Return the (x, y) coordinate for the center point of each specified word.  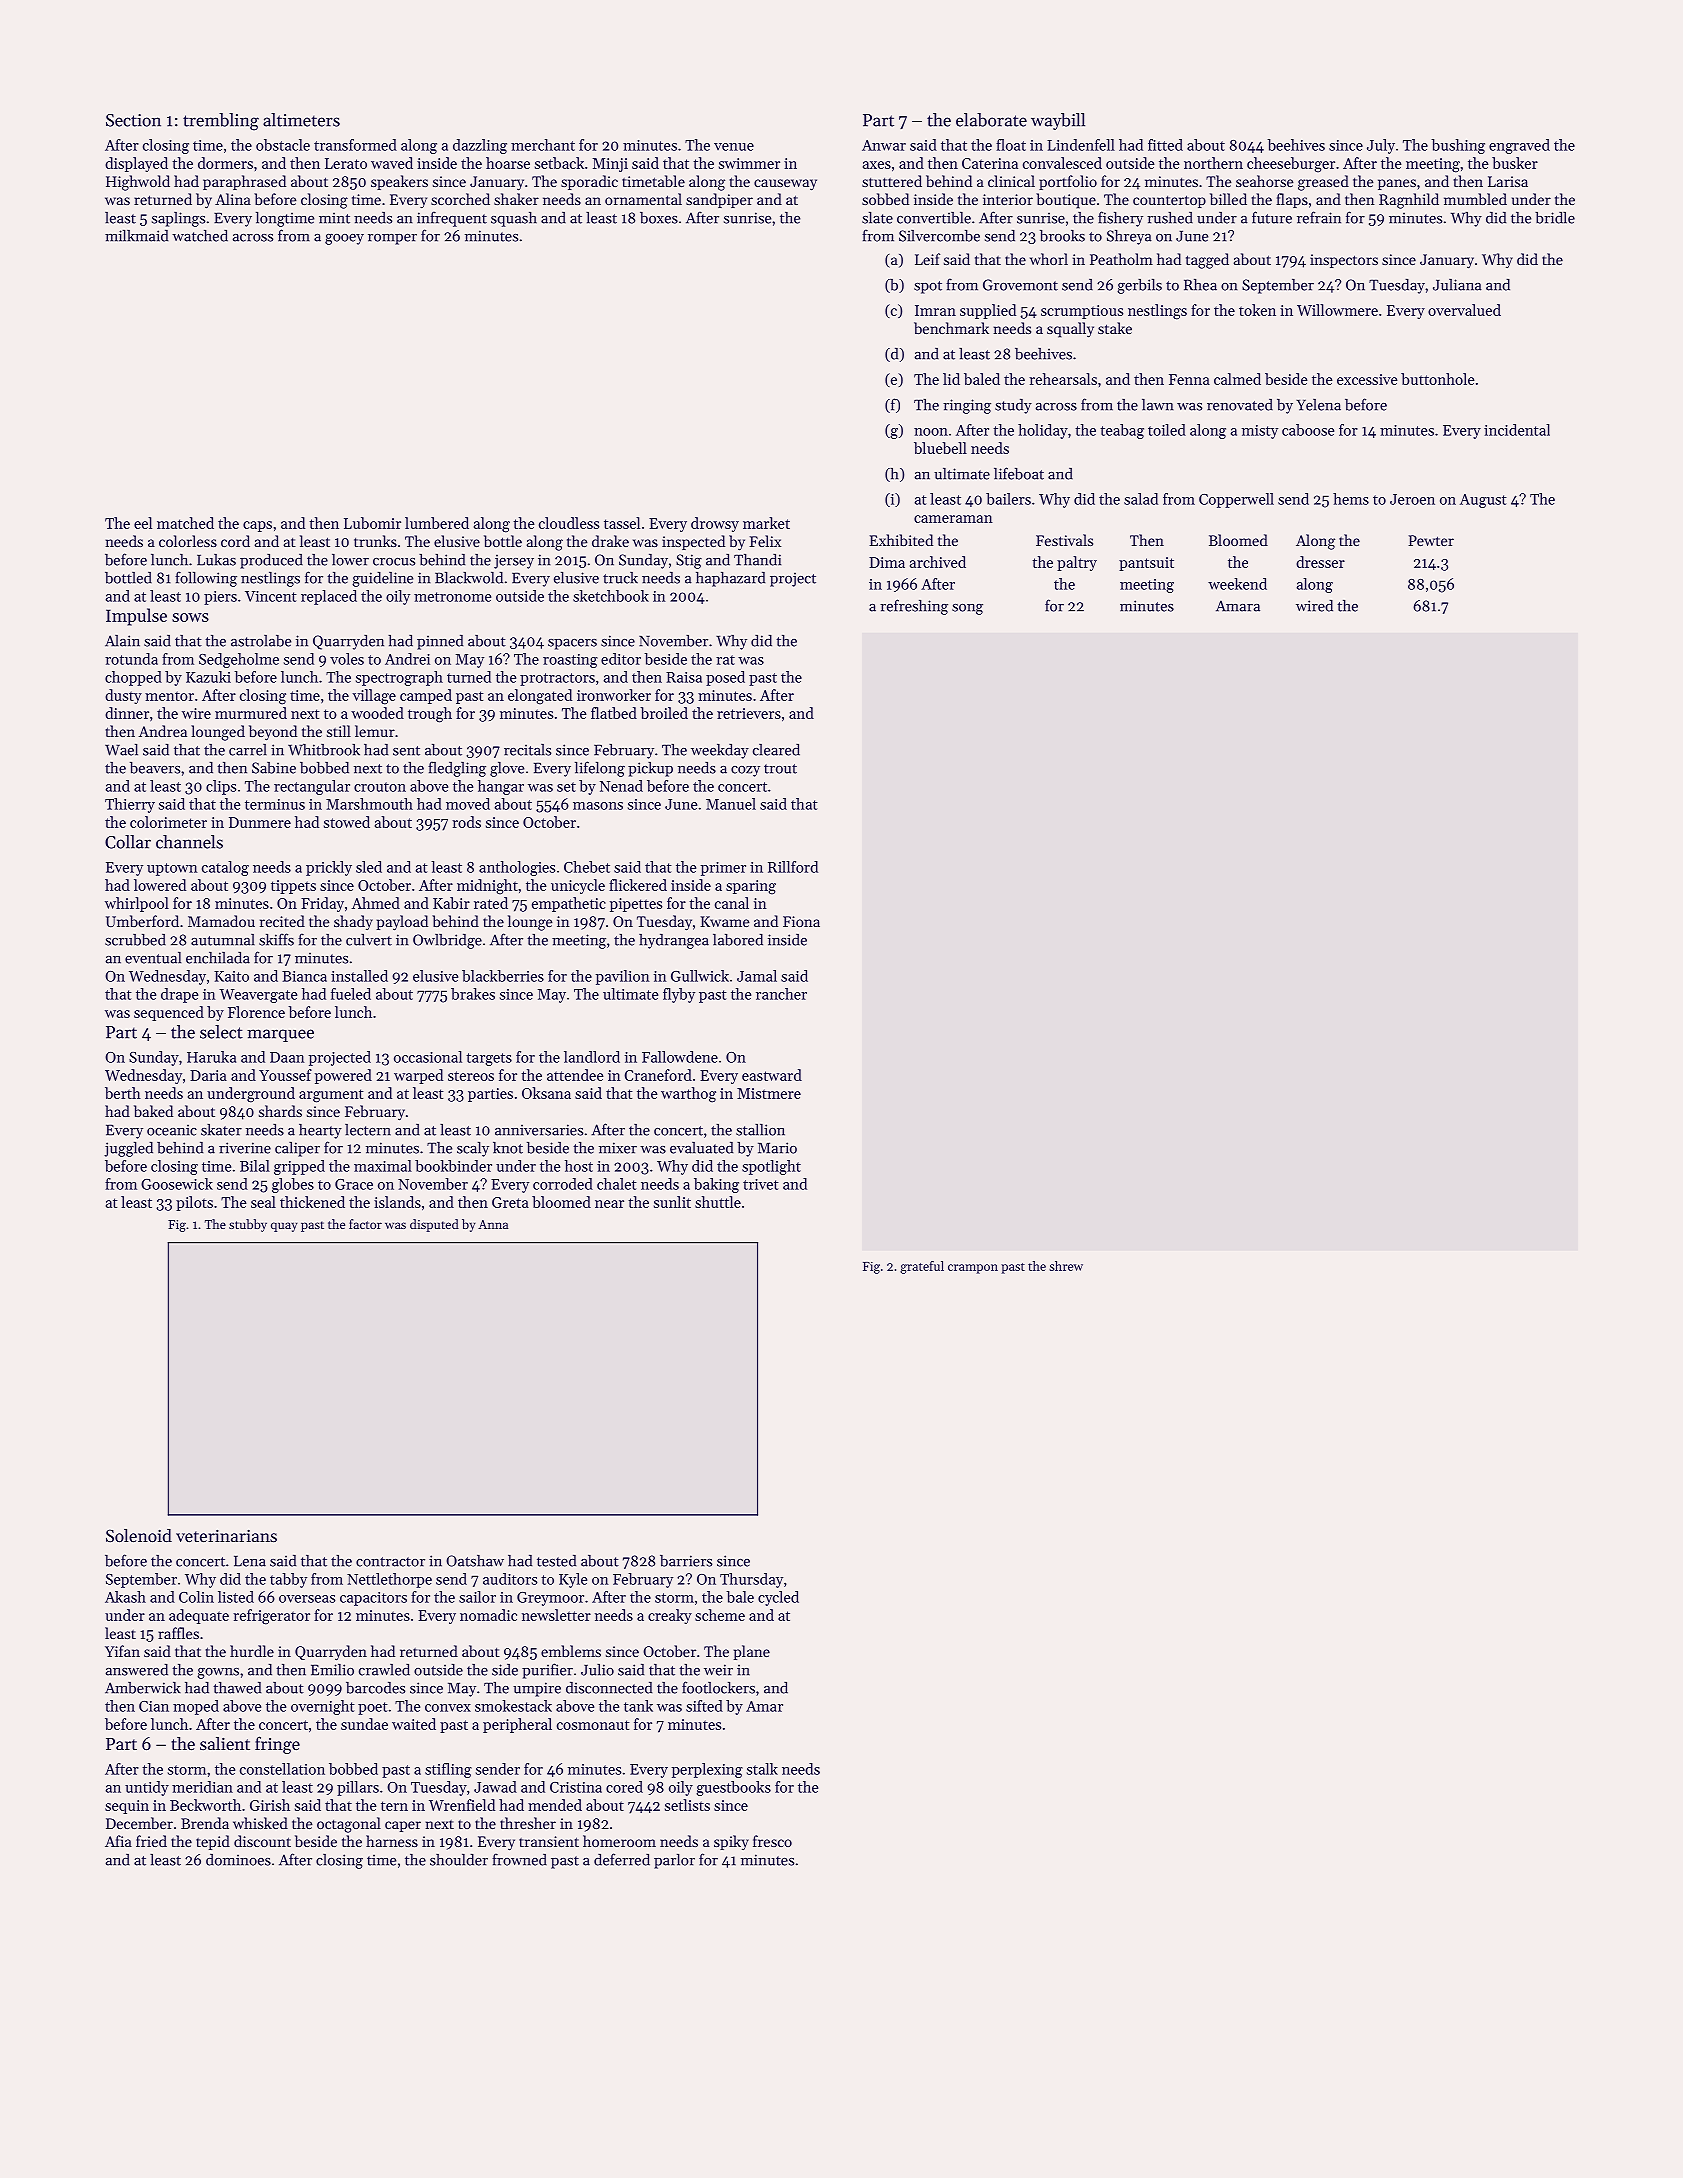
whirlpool (137, 904)
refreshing (914, 607)
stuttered (892, 181)
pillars (358, 1788)
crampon (973, 1269)
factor (365, 1224)
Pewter (1431, 540)
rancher (781, 994)
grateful (922, 1267)
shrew (1066, 1266)
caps (257, 526)
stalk (762, 1769)
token (1257, 310)
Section (133, 120)
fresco (772, 1841)
